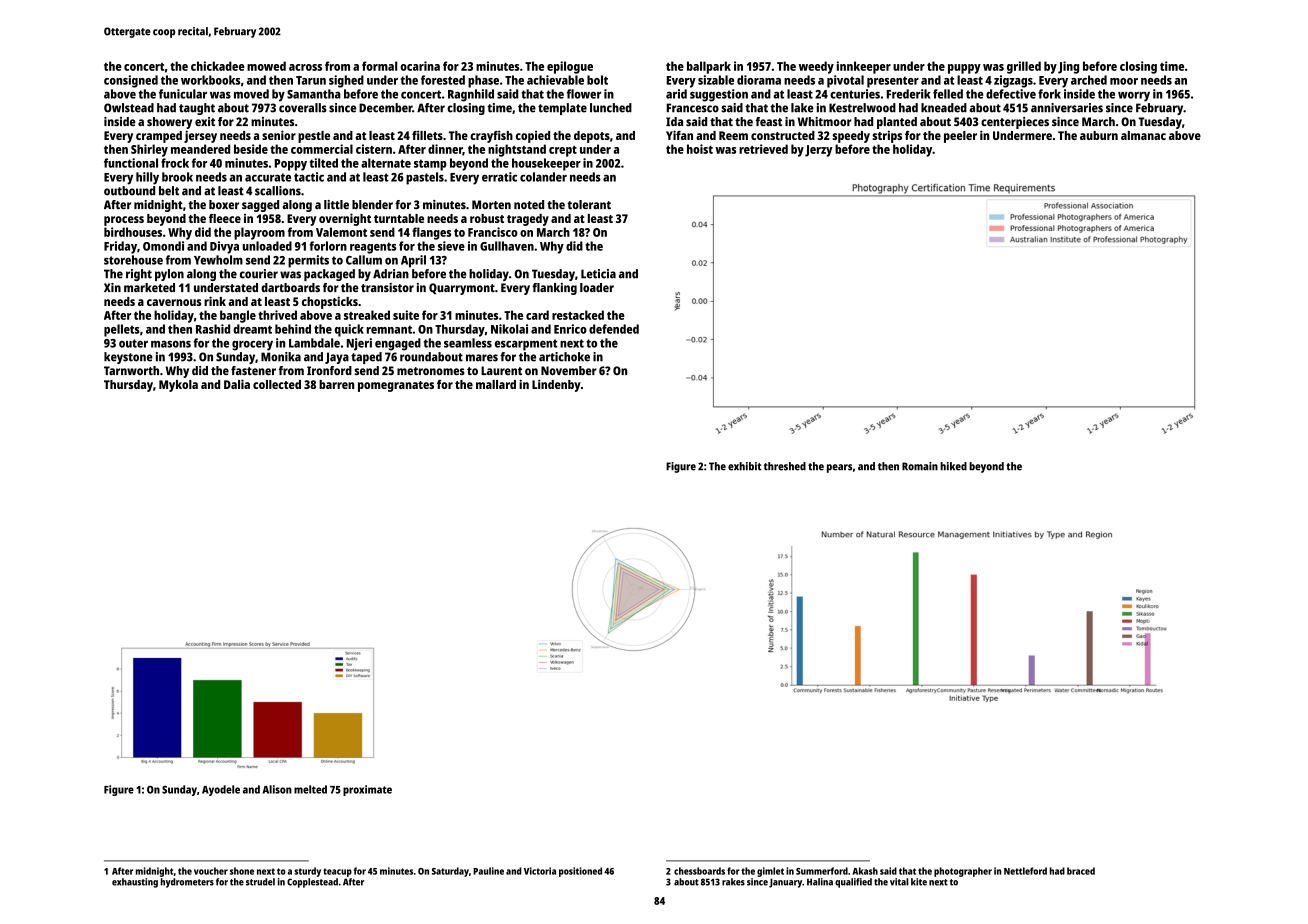 The image size is (1308, 924). I want to click on ballpark, so click(709, 67).
